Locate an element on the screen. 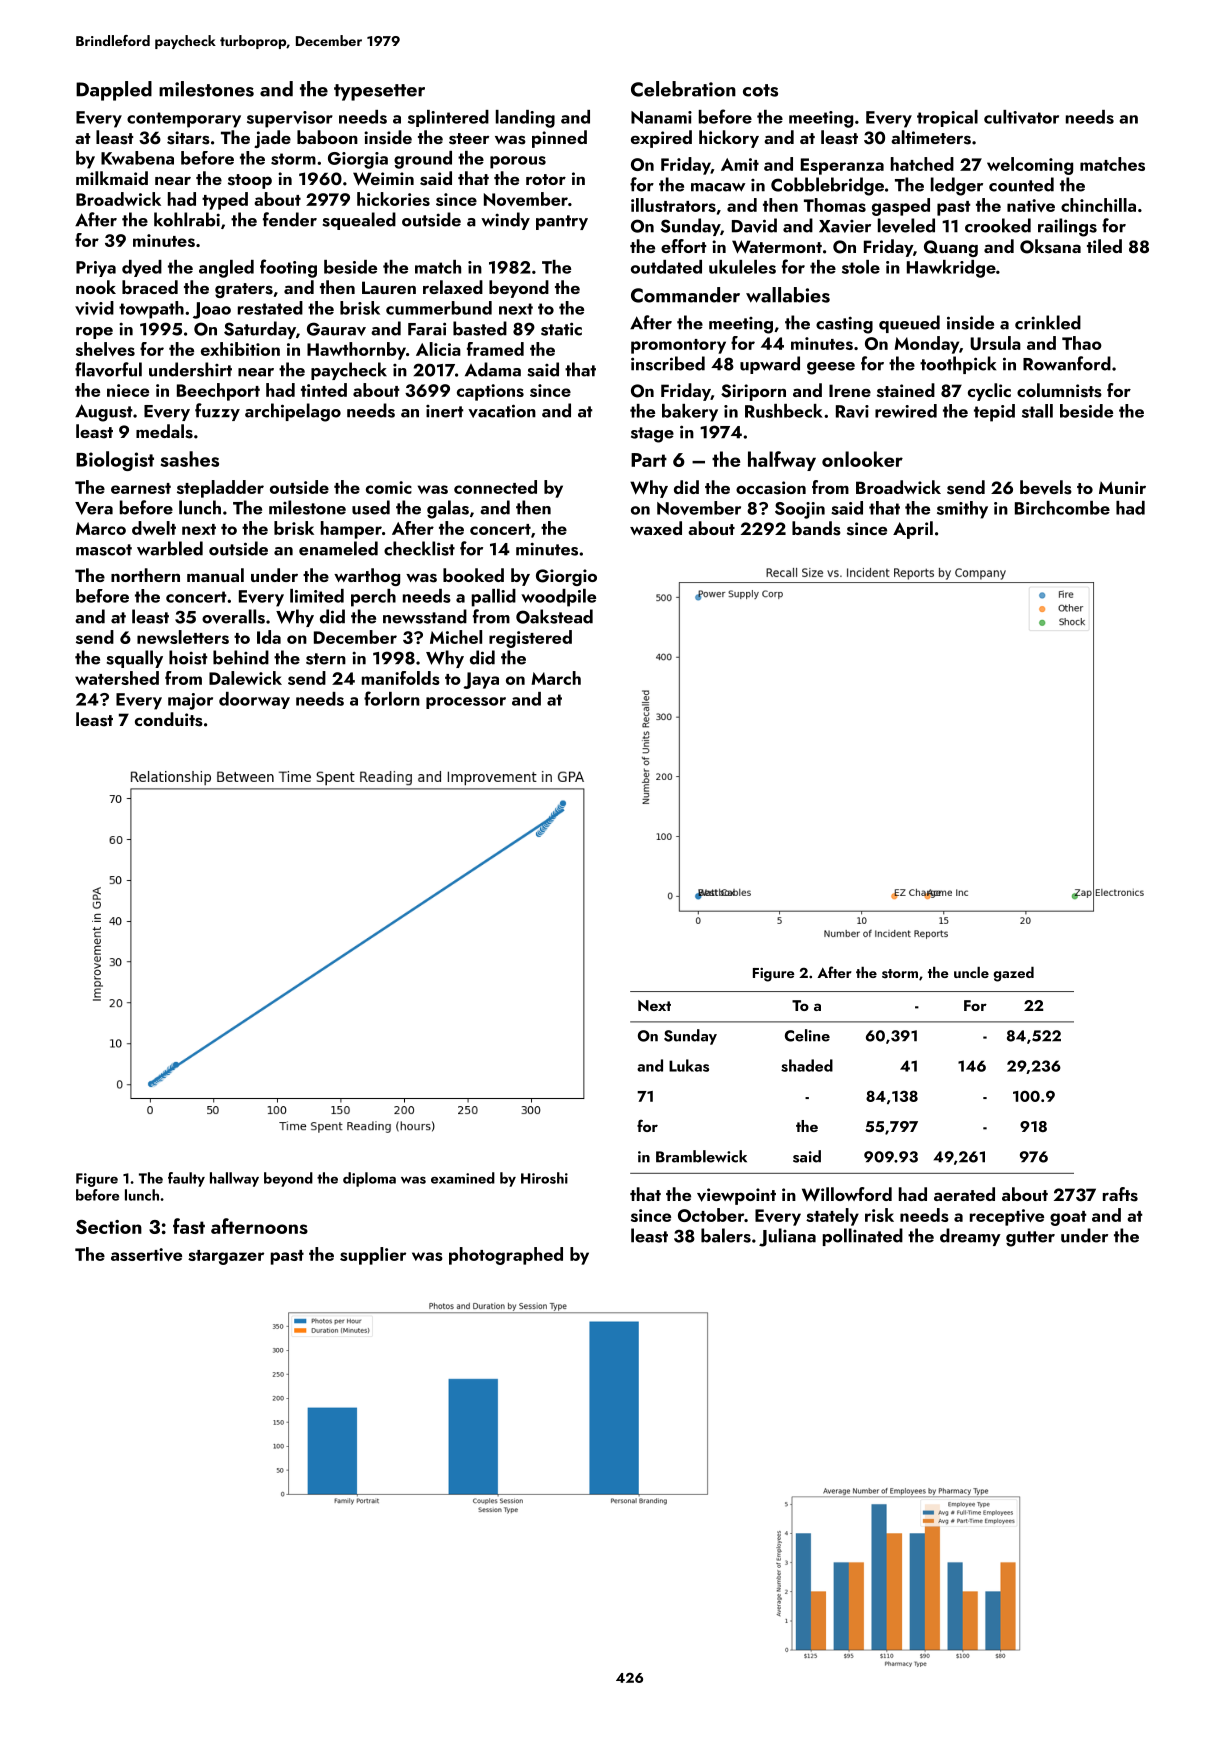 The image size is (1231, 1740). faulty is located at coordinates (186, 1179).
